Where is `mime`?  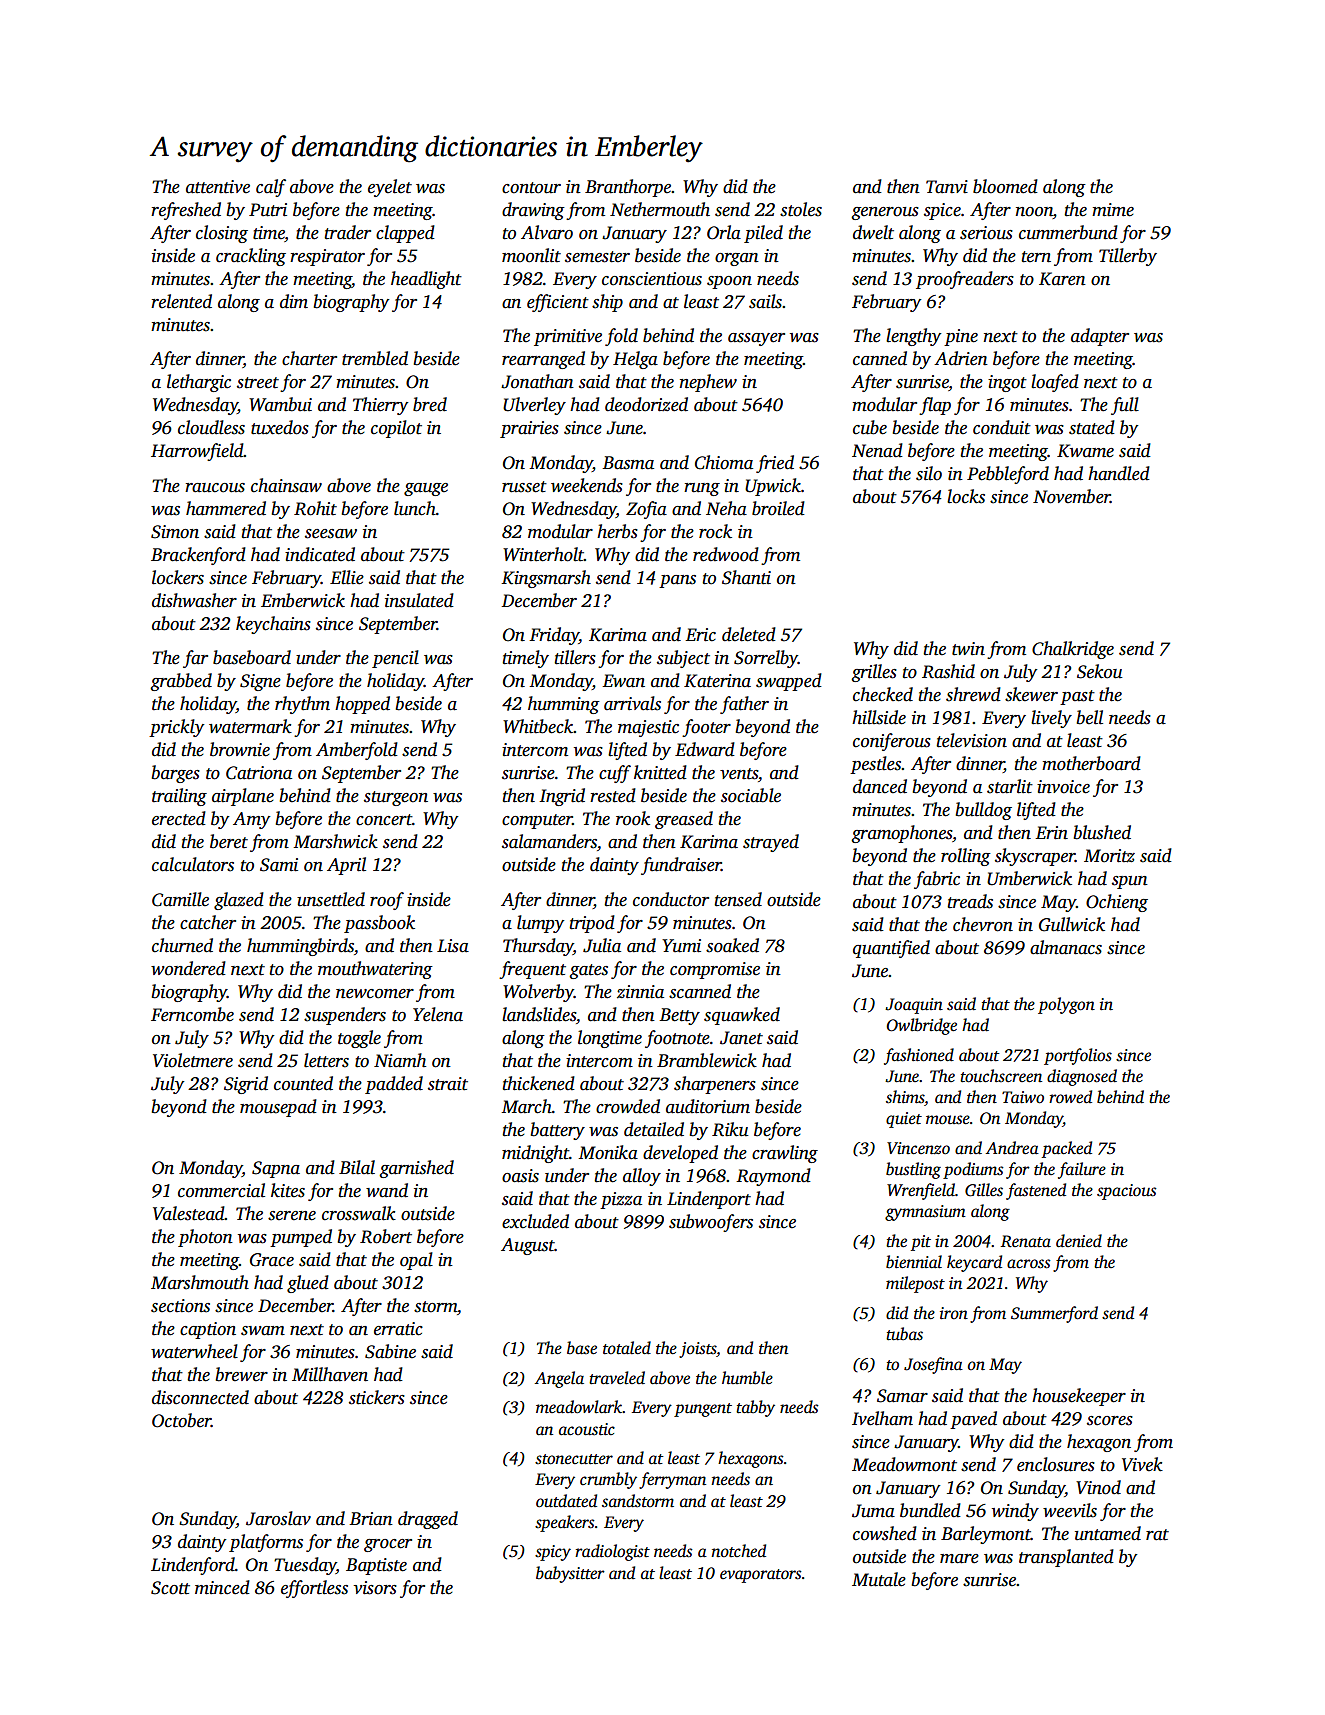
mime is located at coordinates (1113, 210).
